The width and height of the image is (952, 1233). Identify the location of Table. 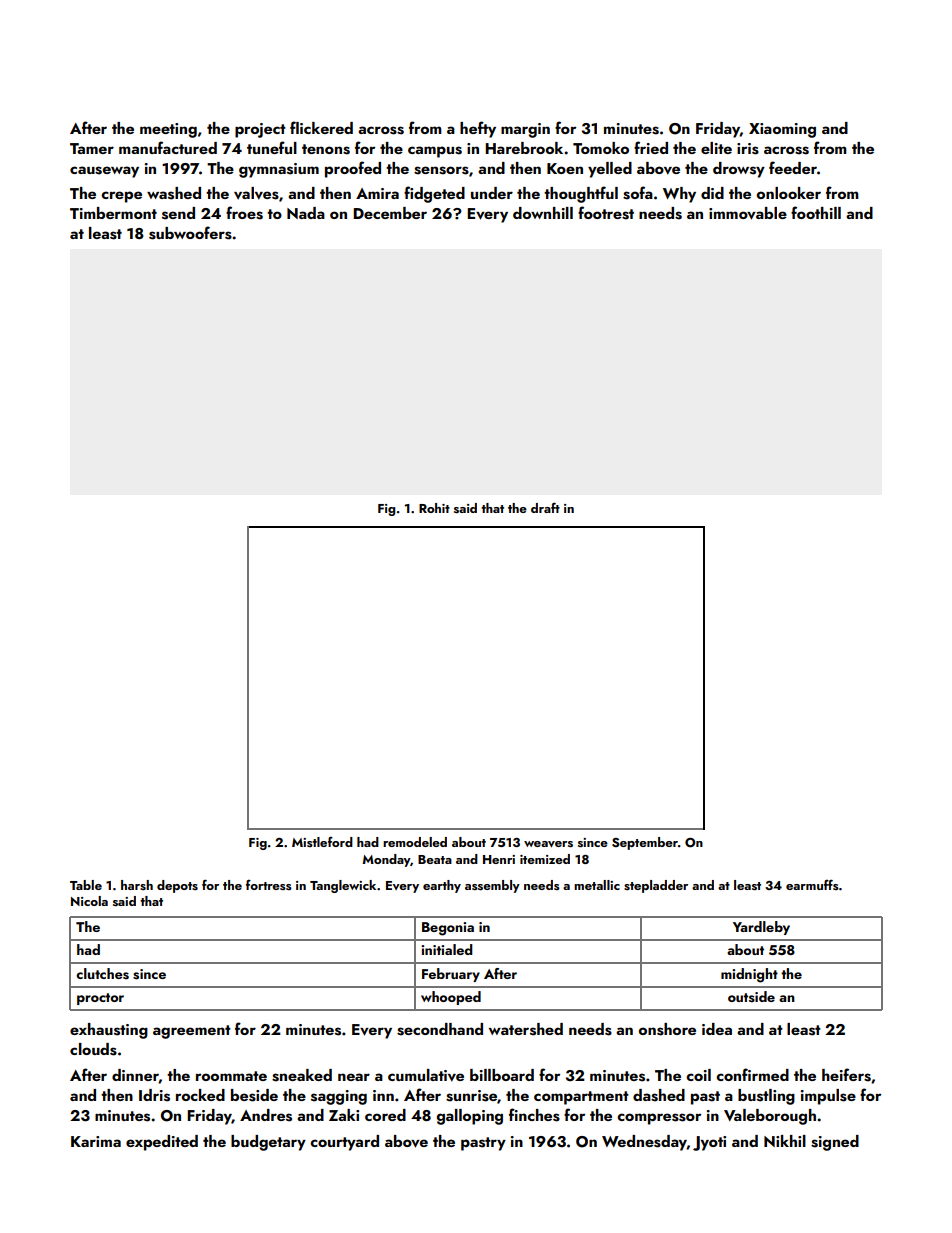
(86, 885).
